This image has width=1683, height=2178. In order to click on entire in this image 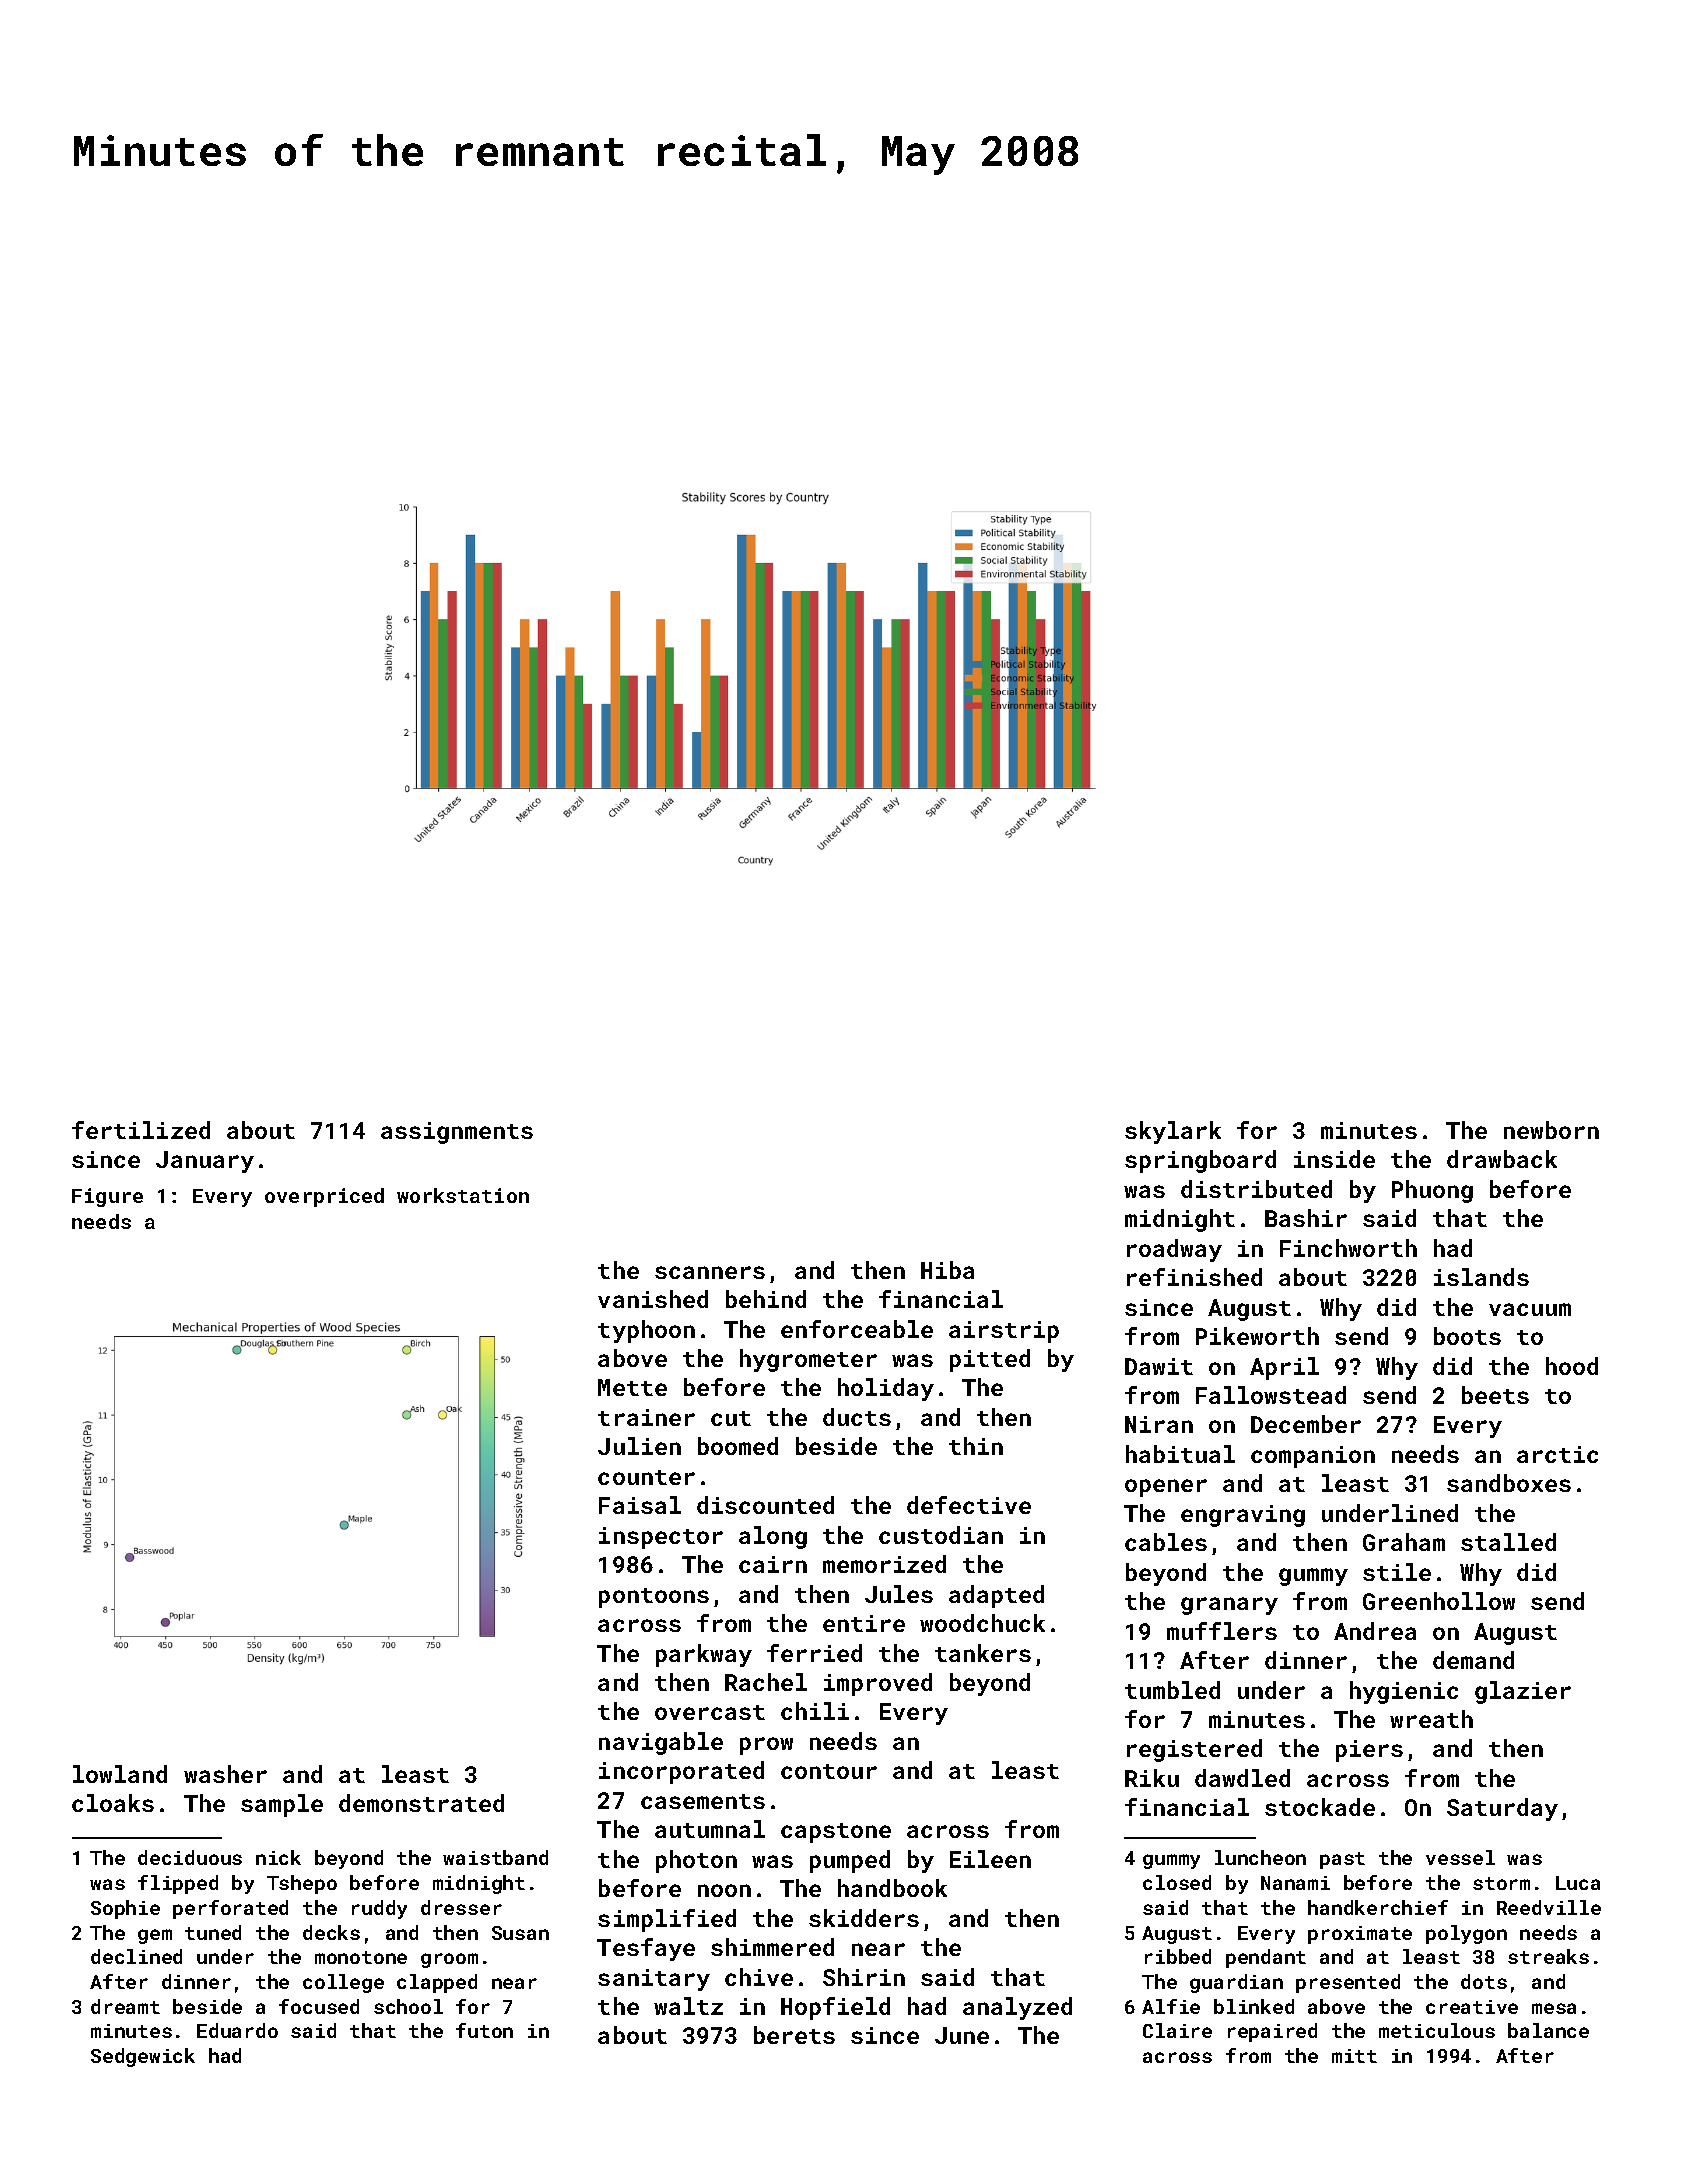, I will do `click(864, 1623)`.
